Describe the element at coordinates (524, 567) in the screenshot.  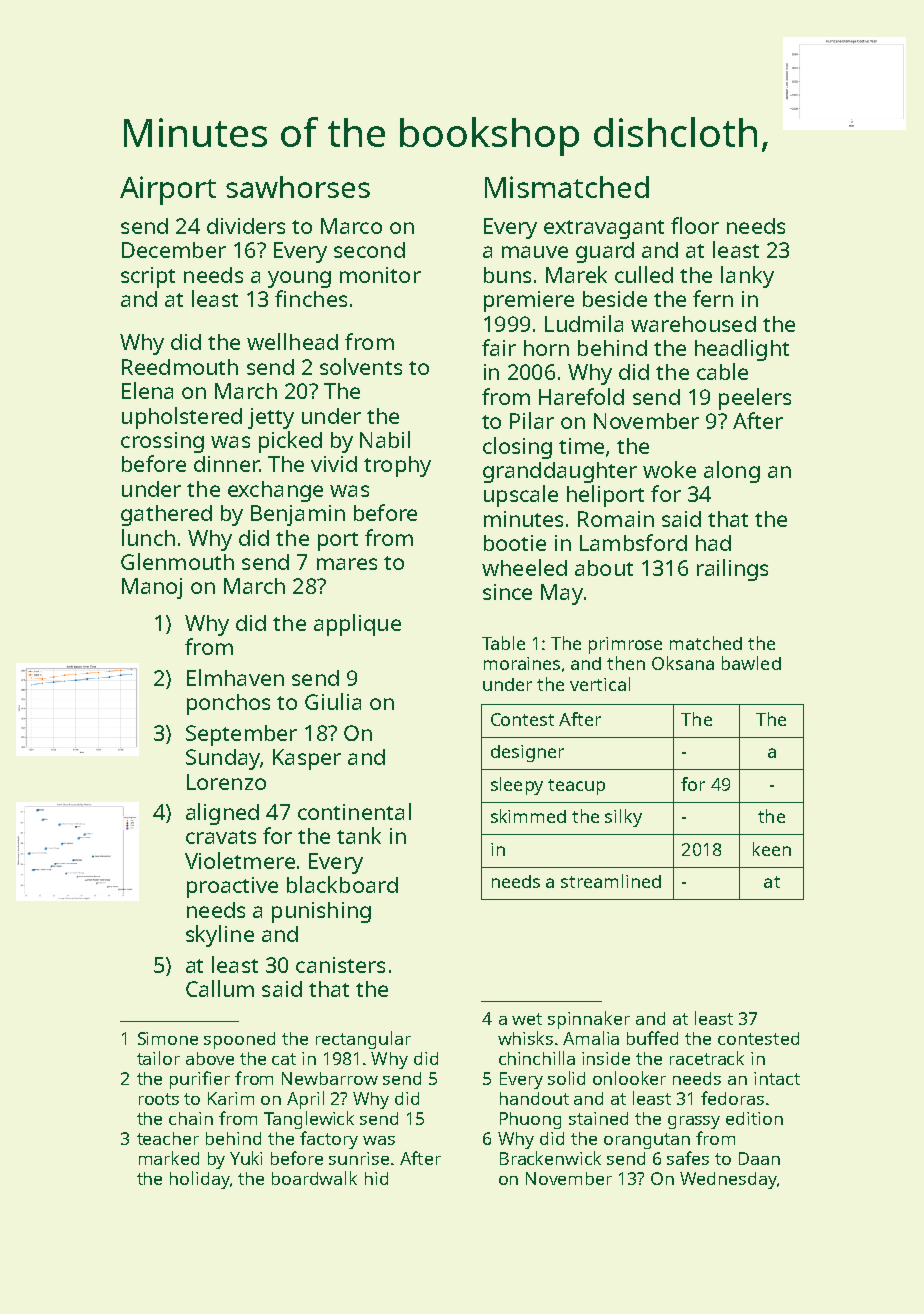
I see `wheeled` at that location.
